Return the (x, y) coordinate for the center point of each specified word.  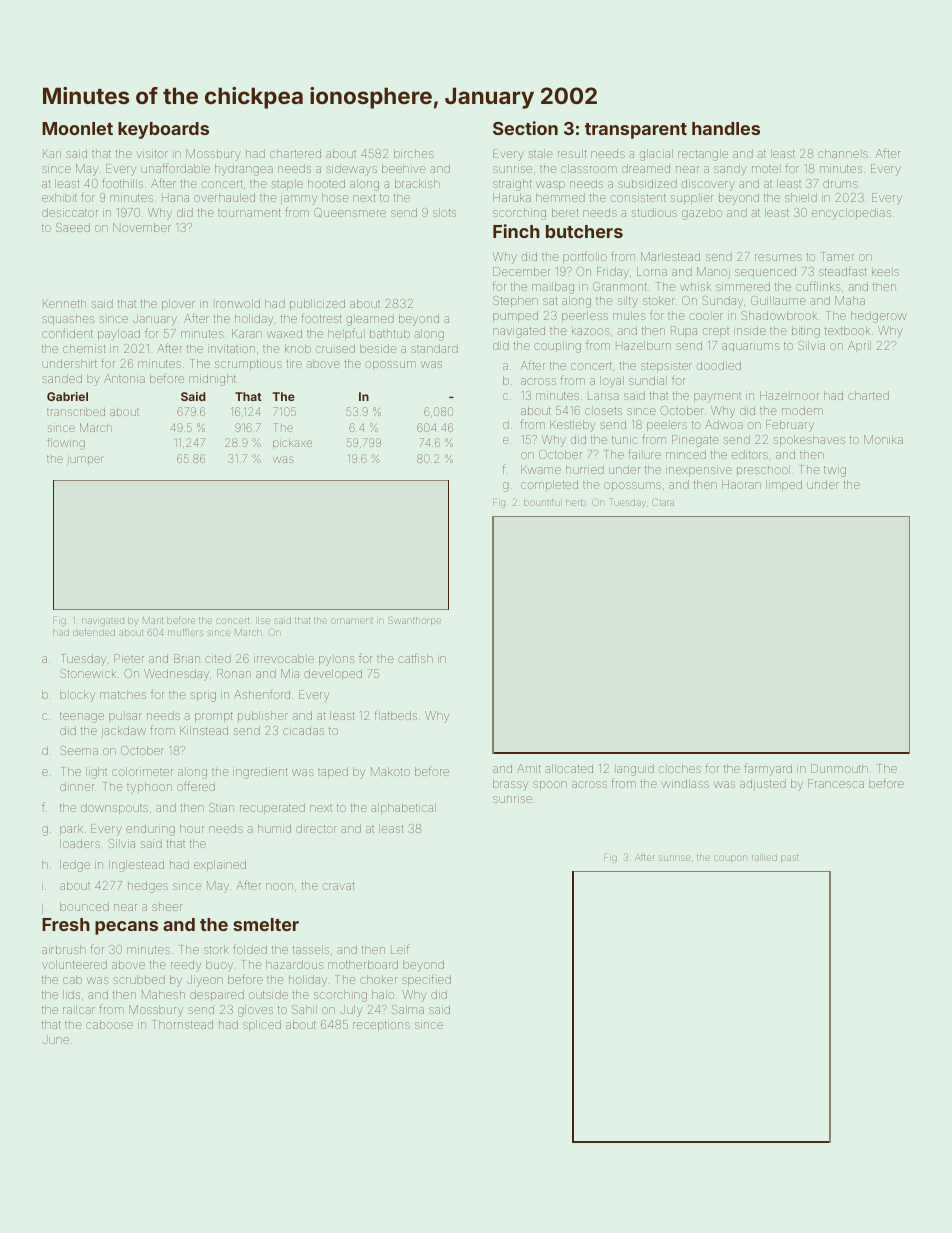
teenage (82, 717)
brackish (417, 183)
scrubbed (139, 979)
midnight (212, 380)
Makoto (390, 771)
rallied (764, 858)
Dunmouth (839, 768)
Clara (663, 502)
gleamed (370, 320)
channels (843, 153)
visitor (152, 153)
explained (220, 865)
